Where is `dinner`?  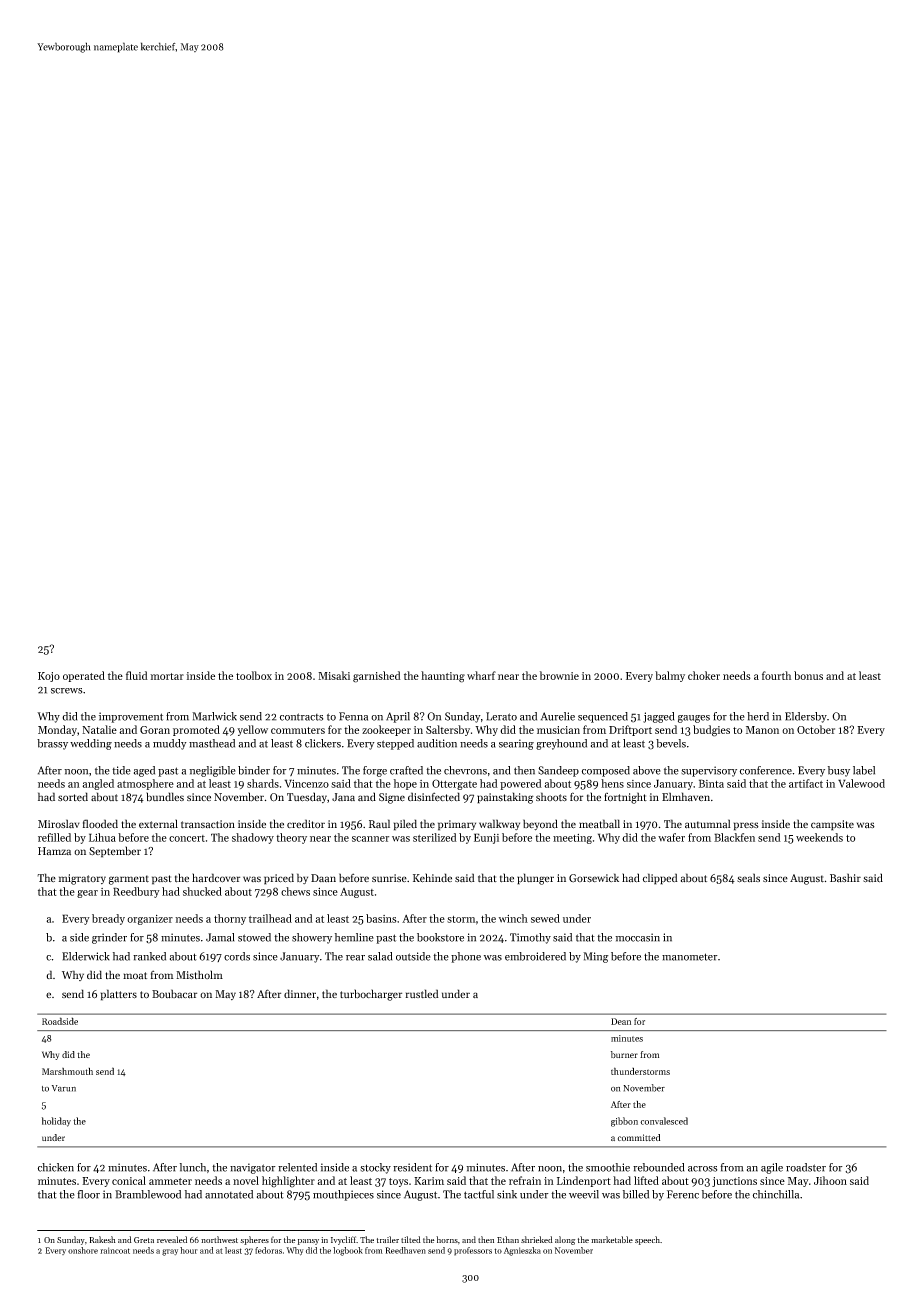
dinner is located at coordinates (300, 993).
